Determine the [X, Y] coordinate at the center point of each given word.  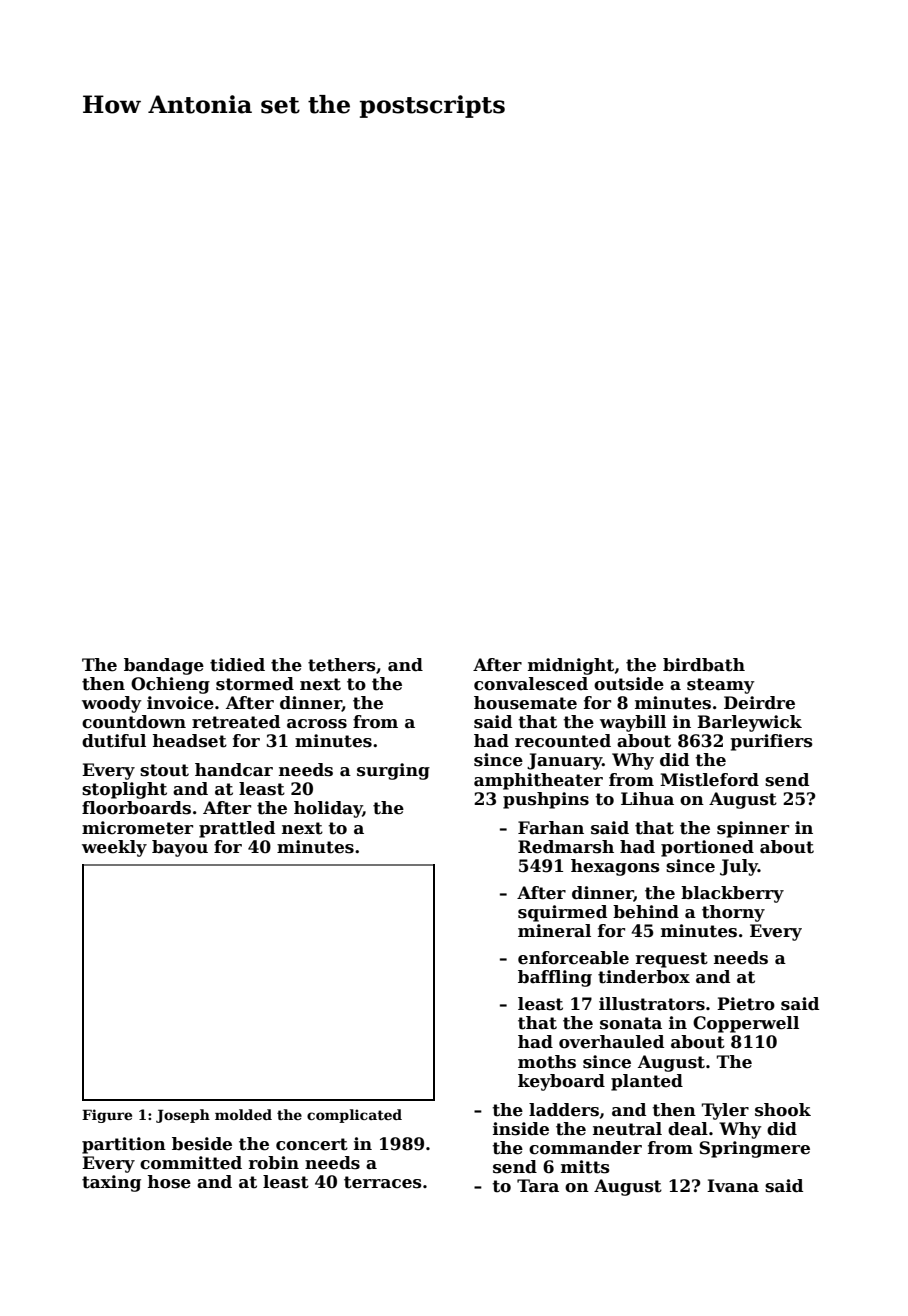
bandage [164, 666]
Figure [107, 1116]
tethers [342, 665]
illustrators [652, 1004]
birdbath [704, 665]
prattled [237, 829]
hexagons [615, 867]
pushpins [546, 800]
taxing [111, 1183]
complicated [354, 1116]
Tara [538, 1186]
